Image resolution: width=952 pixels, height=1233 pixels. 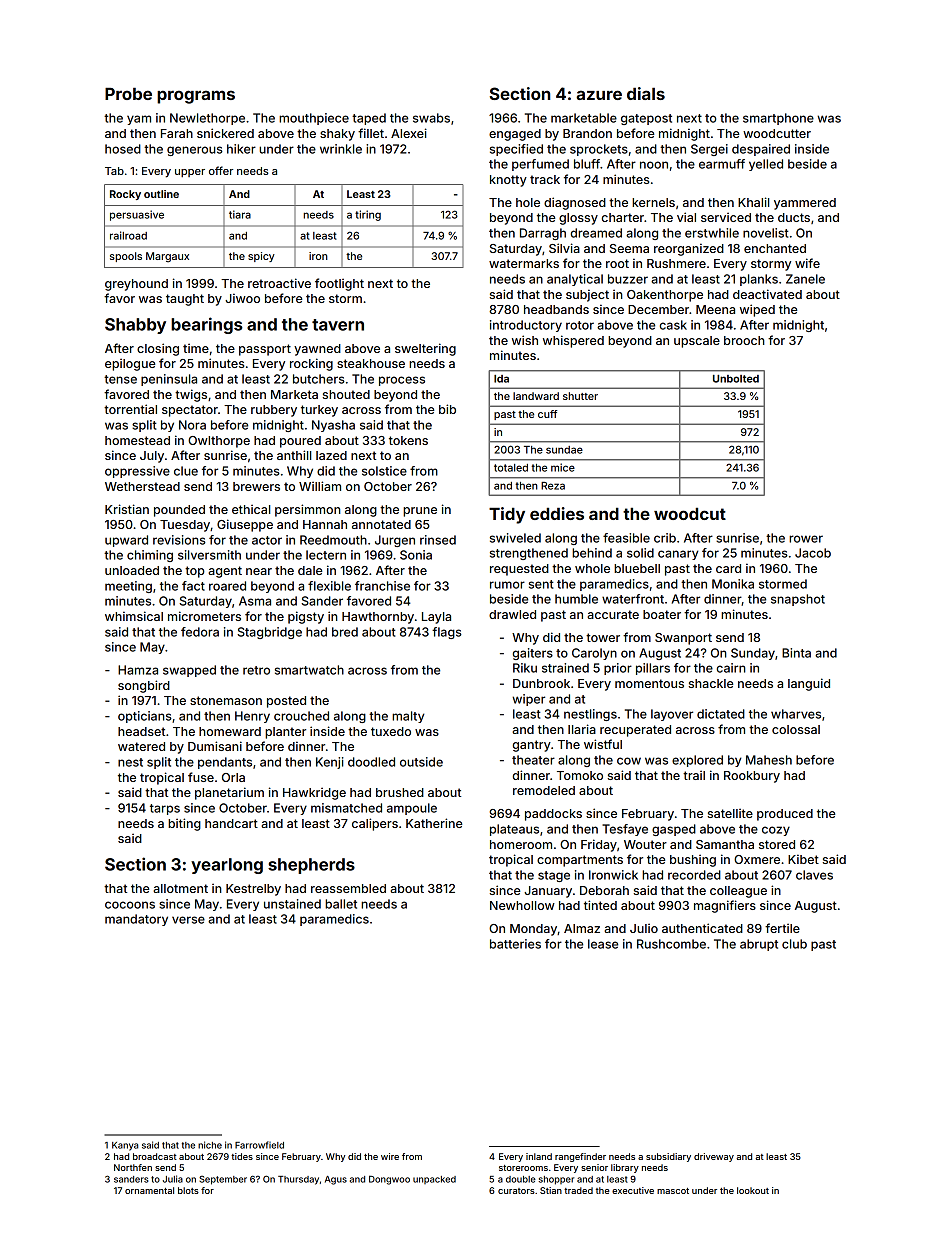 I want to click on Owlthorpe, so click(x=219, y=442).
